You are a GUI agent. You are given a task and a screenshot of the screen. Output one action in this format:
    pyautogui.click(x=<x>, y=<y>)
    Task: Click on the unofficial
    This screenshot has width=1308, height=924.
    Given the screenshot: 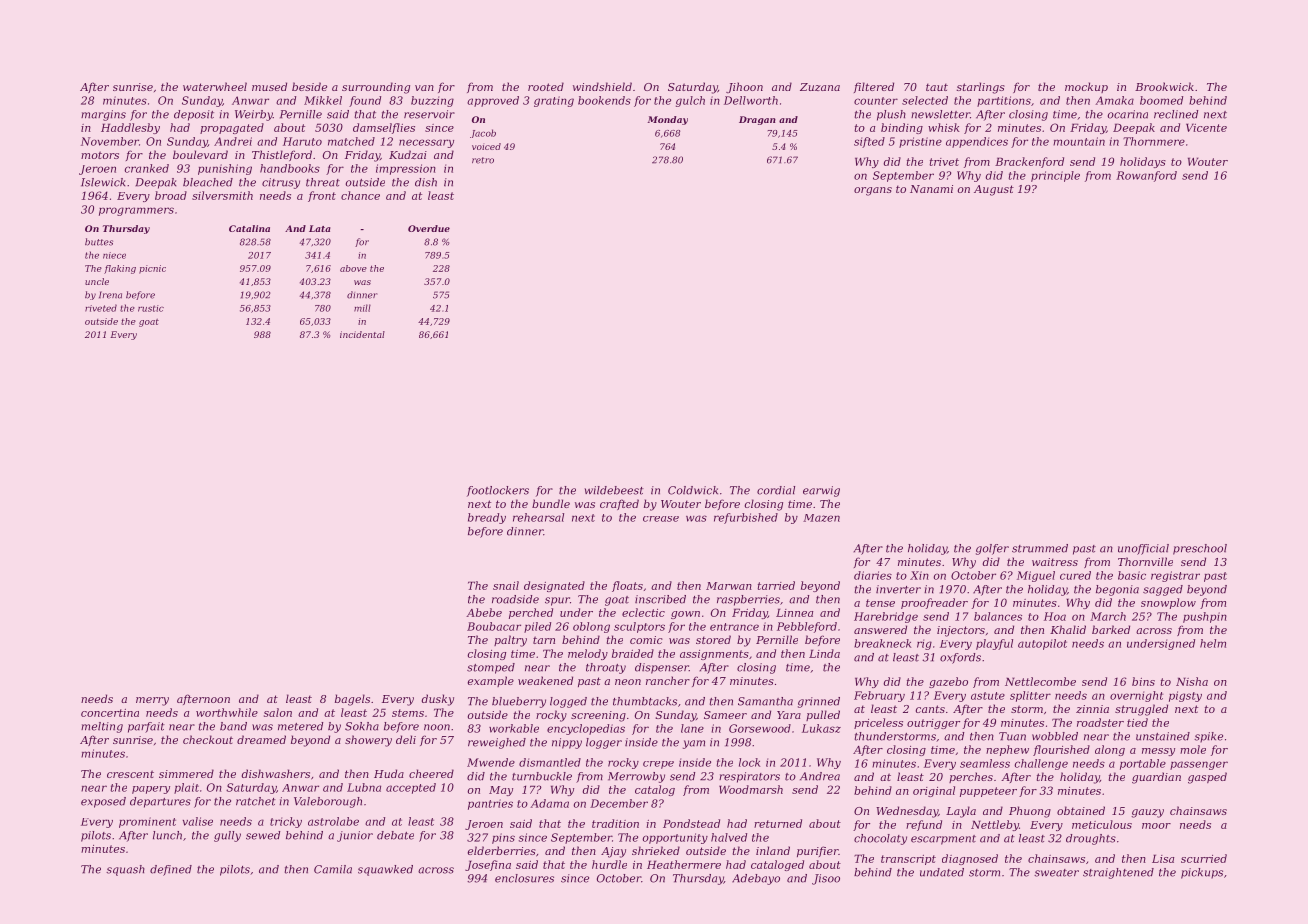 What is the action you would take?
    pyautogui.click(x=1143, y=549)
